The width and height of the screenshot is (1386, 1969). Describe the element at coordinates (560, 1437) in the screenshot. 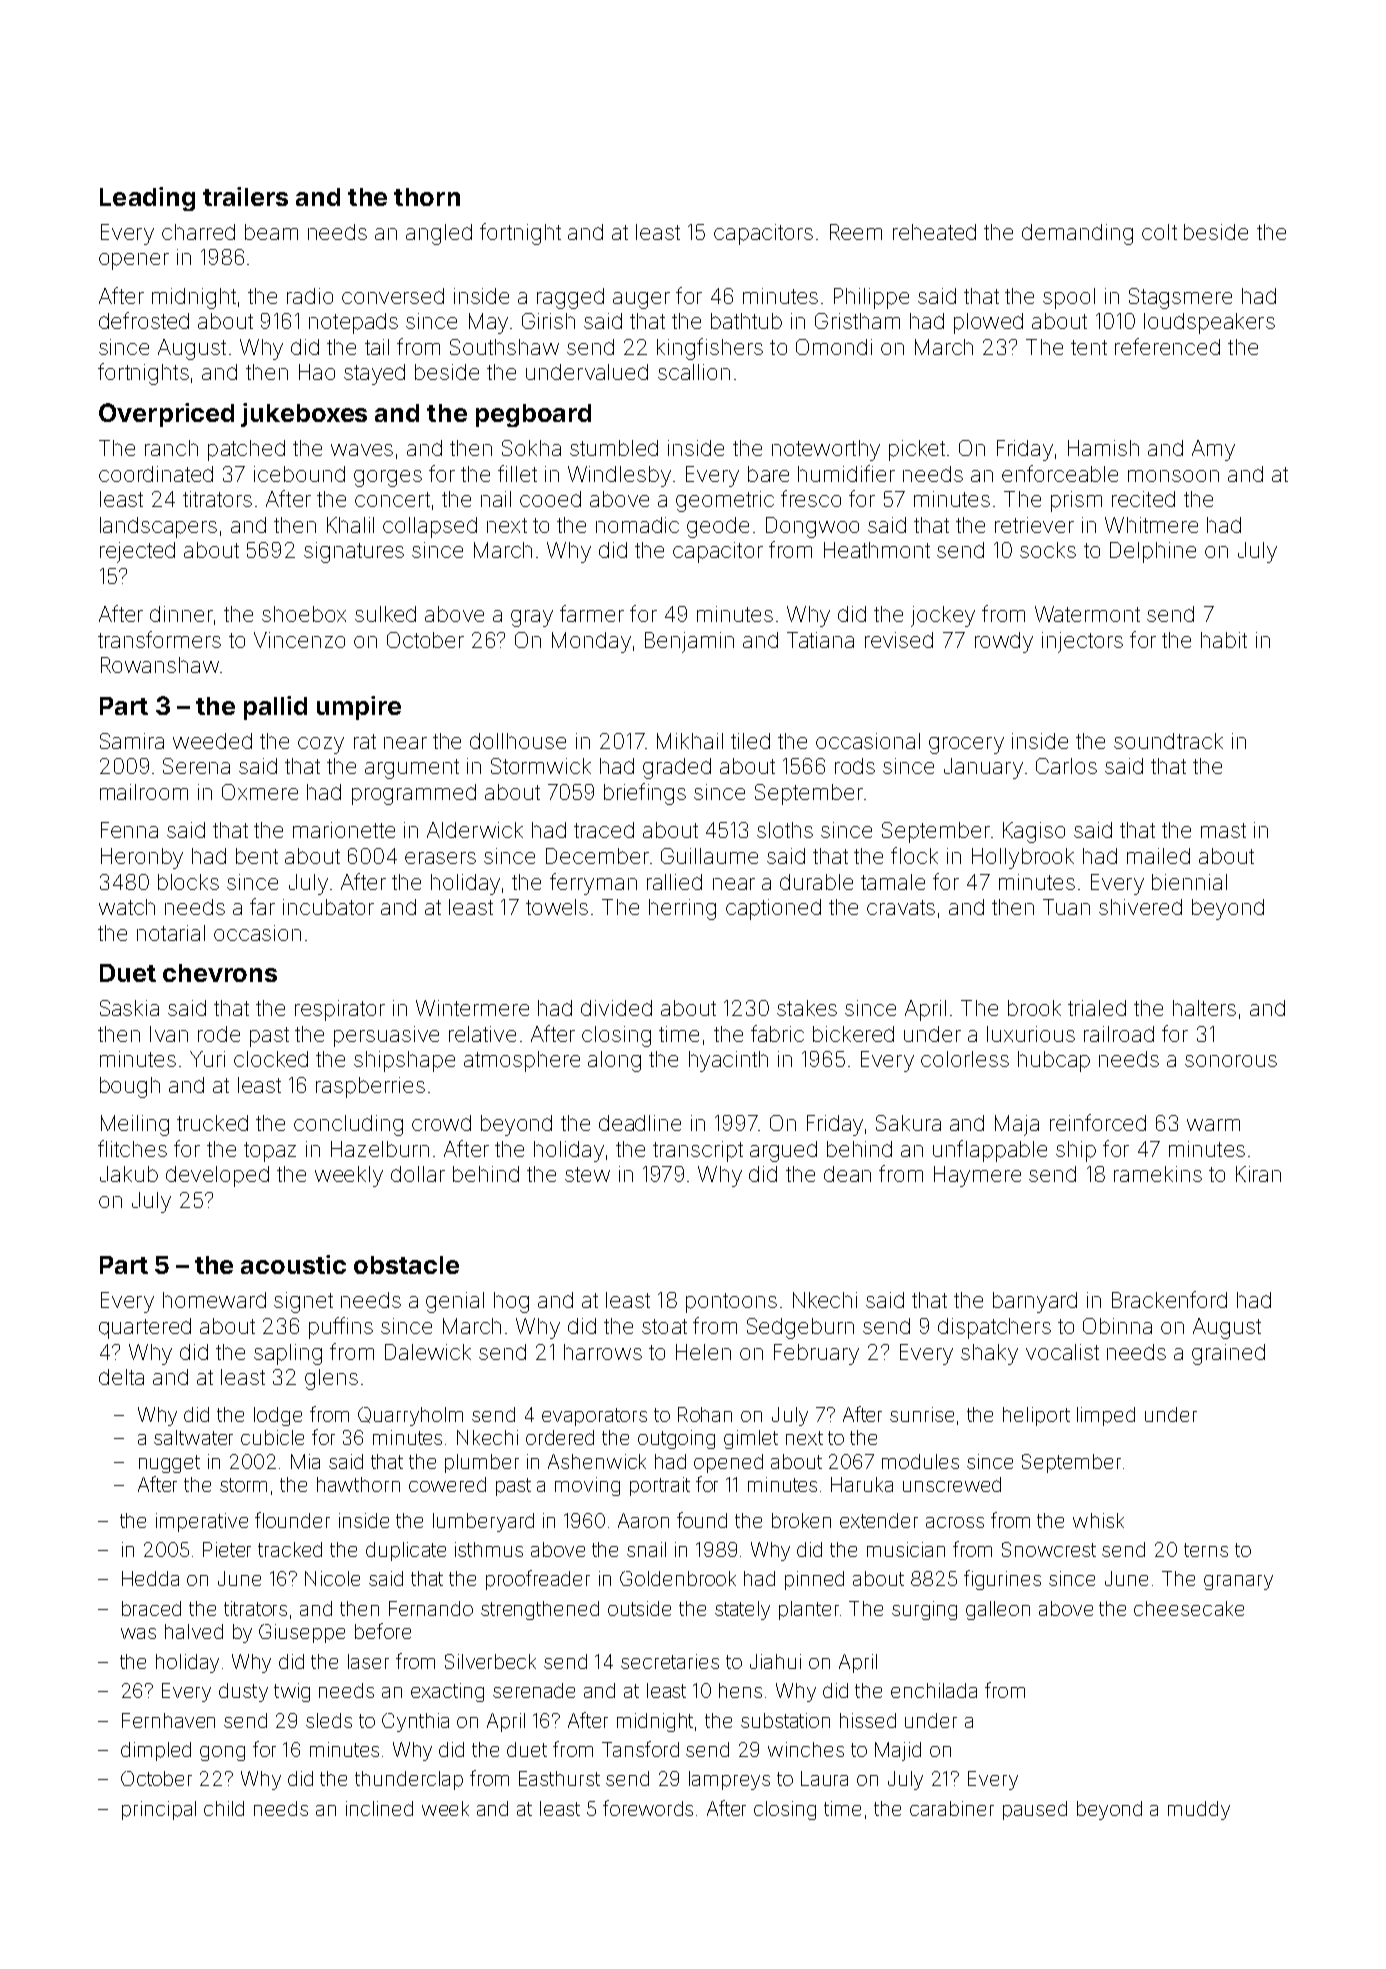

I see `ordered` at that location.
